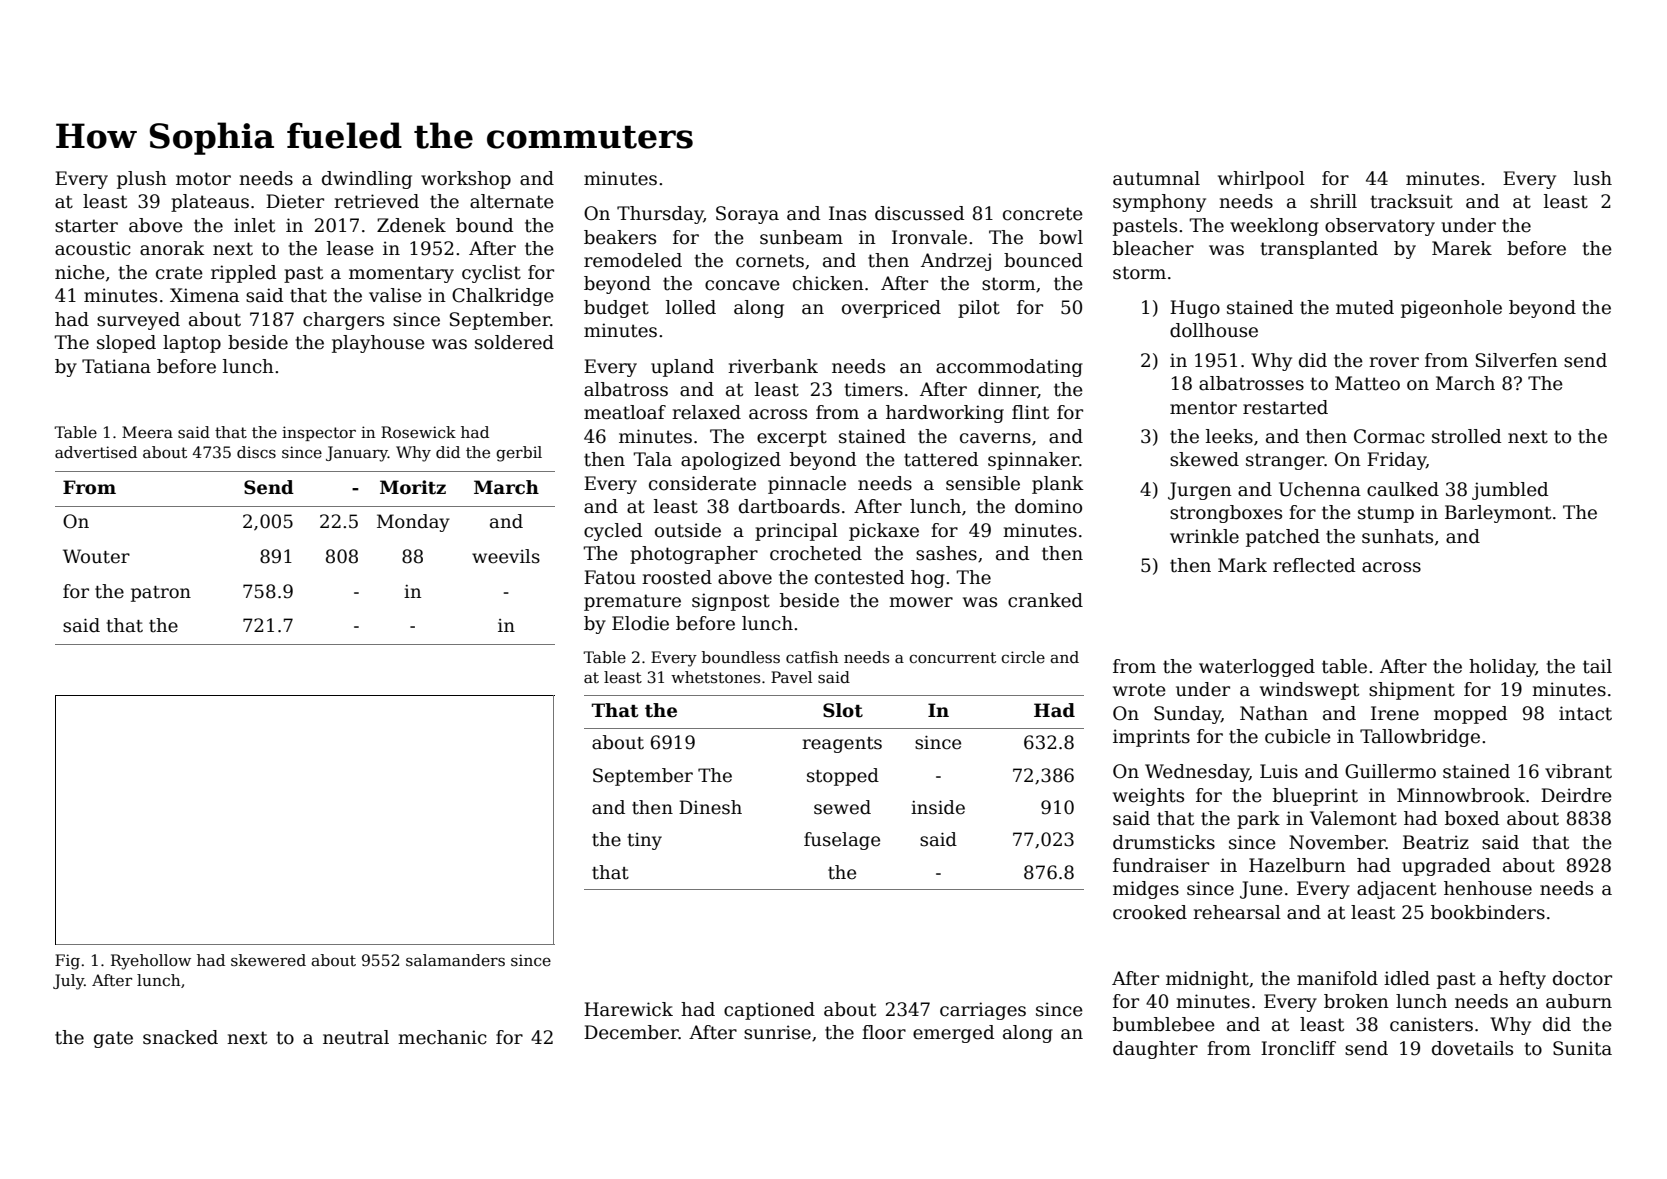  Describe the element at coordinates (652, 459) in the document. I see `Tala` at that location.
